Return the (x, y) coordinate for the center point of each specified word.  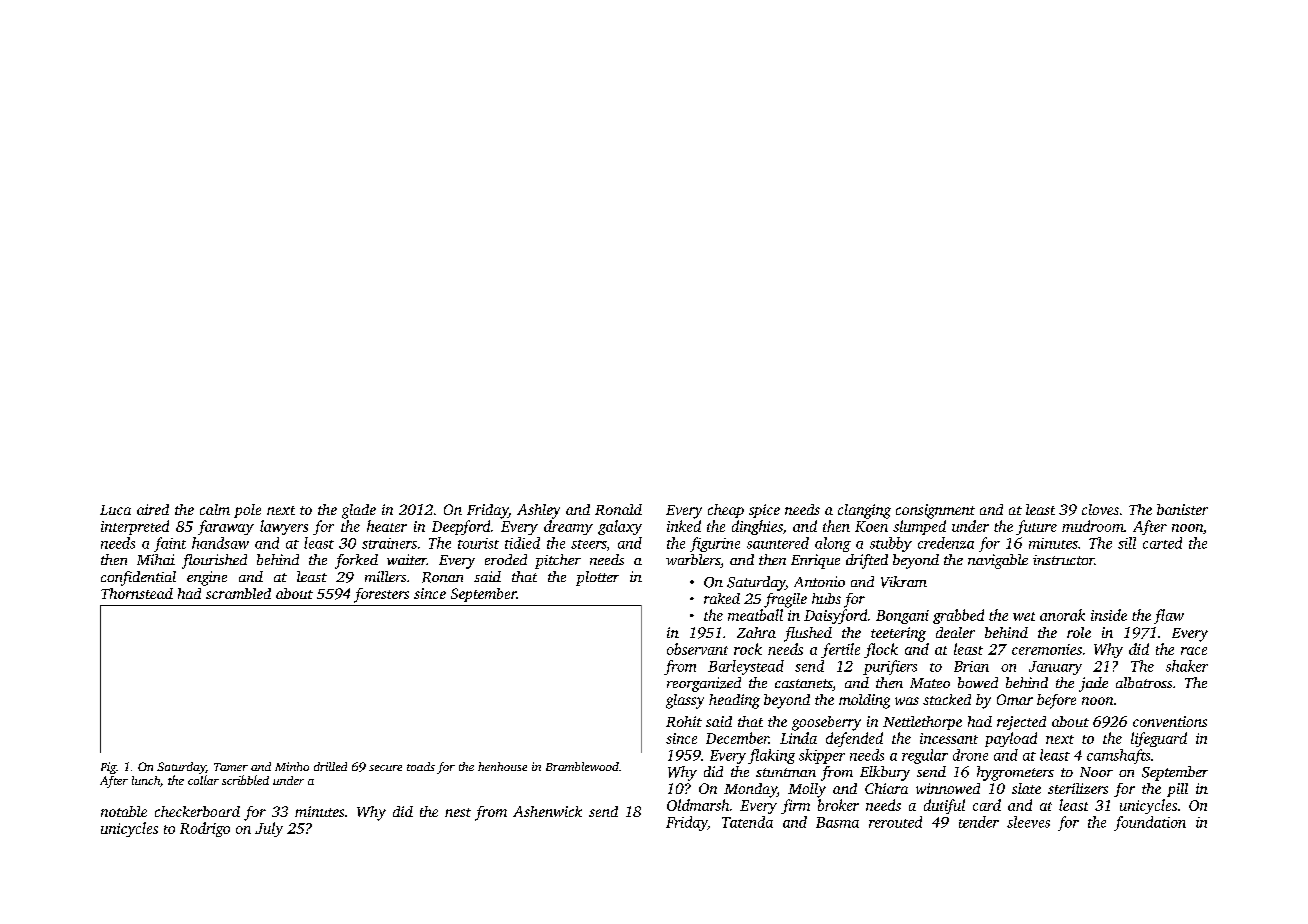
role (1079, 632)
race (1194, 651)
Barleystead (746, 667)
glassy (685, 701)
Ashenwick (547, 811)
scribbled (245, 780)
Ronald (618, 509)
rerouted (895, 822)
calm (215, 509)
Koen (871, 526)
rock (748, 649)
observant (697, 649)
